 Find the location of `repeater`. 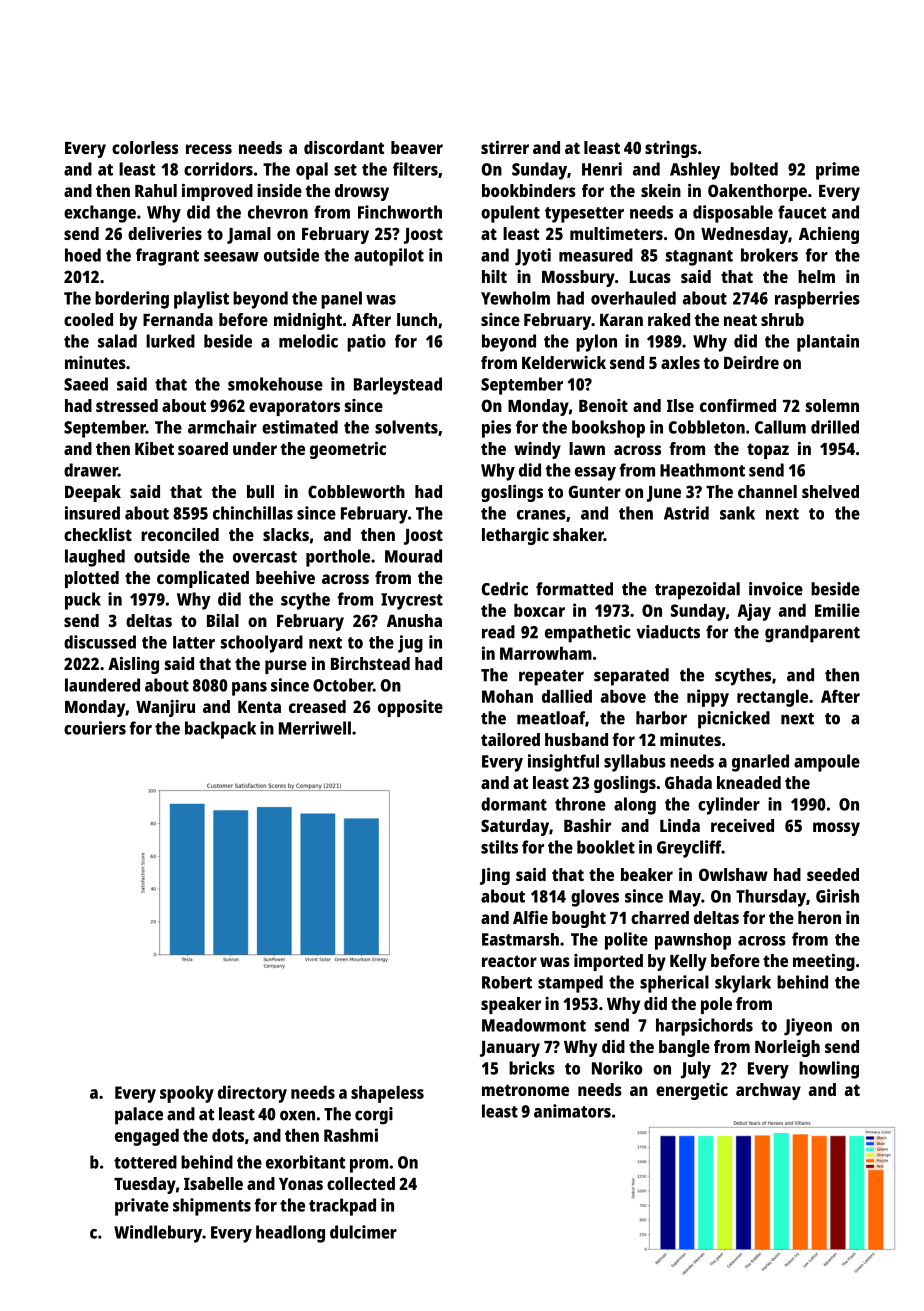

repeater is located at coordinates (551, 678).
